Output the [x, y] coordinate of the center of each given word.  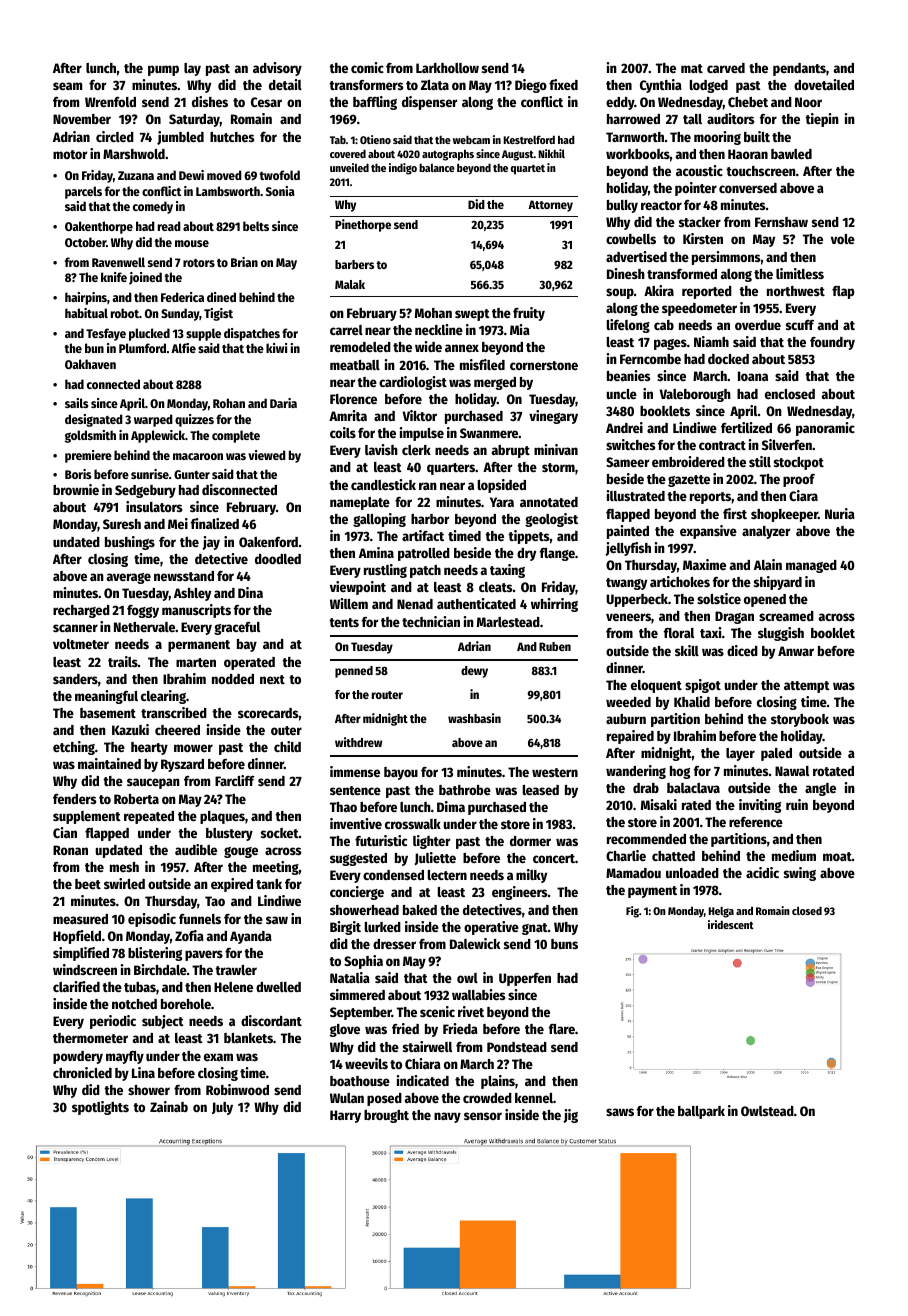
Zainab [169, 1106]
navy [447, 1117]
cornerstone [544, 365]
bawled [791, 154]
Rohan [229, 403]
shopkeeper [784, 515]
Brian [244, 262]
